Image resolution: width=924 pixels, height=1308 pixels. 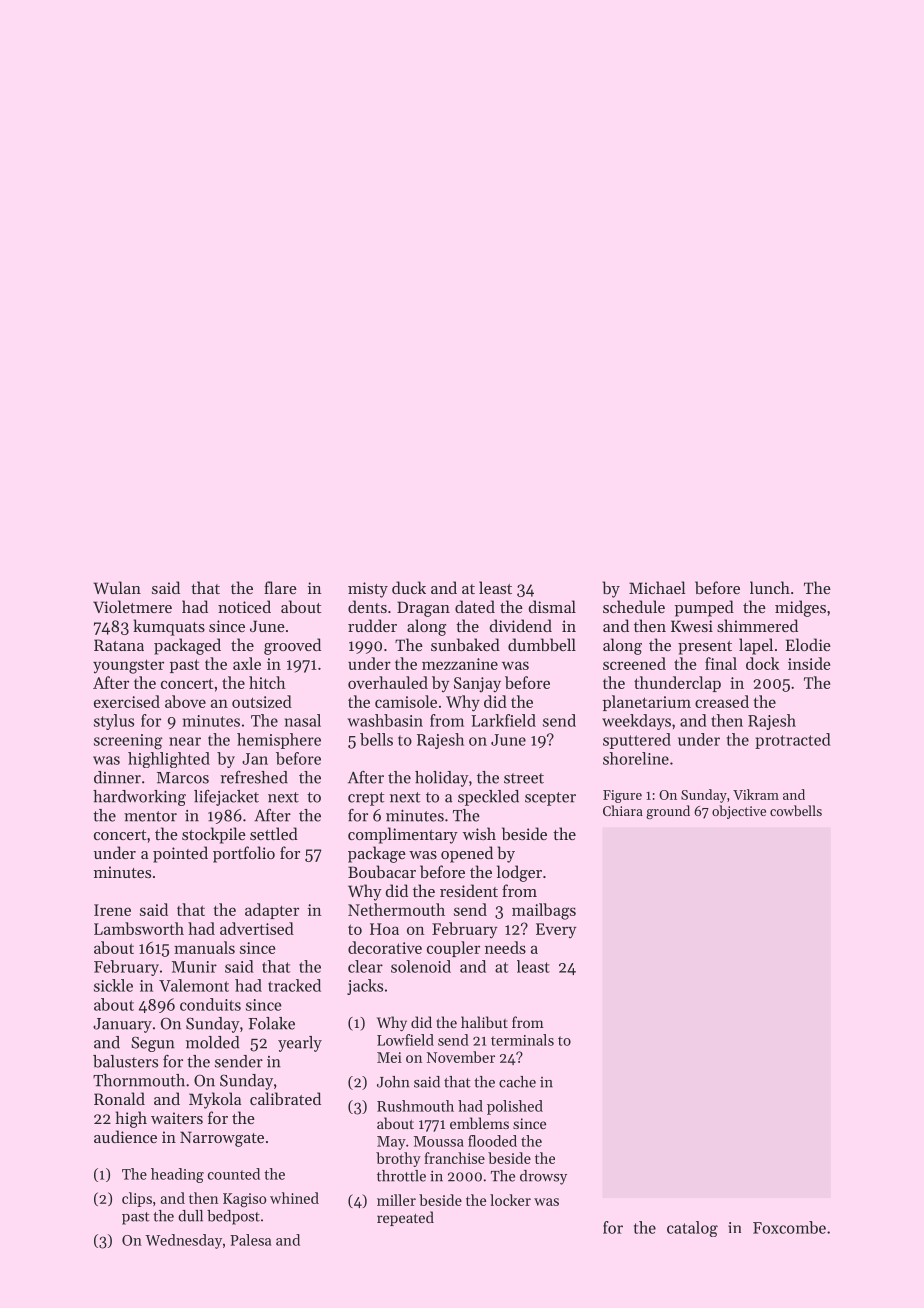 What do you see at coordinates (517, 1082) in the screenshot?
I see `cache` at bounding box center [517, 1082].
